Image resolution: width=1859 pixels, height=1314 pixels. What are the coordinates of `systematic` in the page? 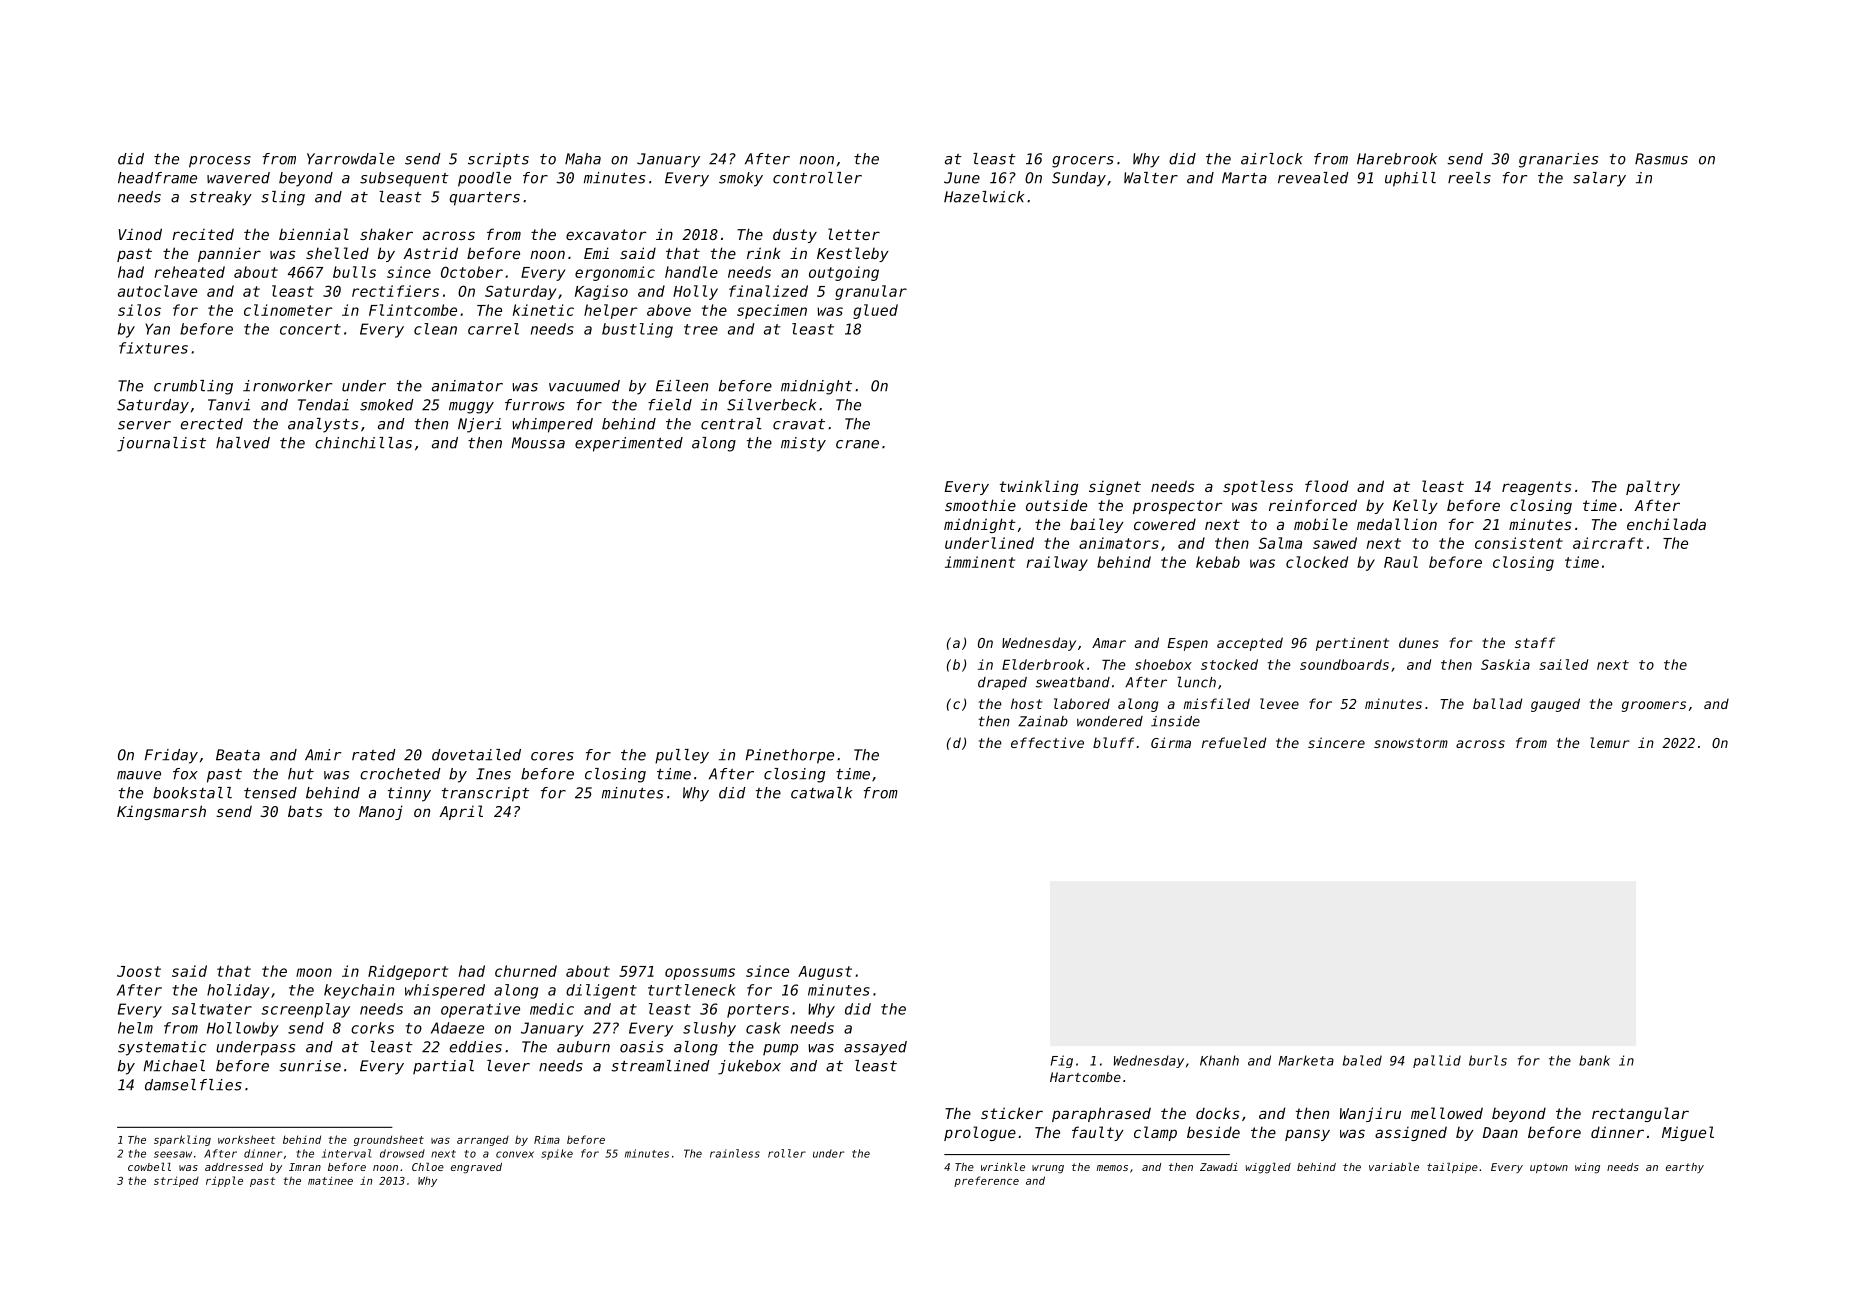 It's located at (162, 1048).
